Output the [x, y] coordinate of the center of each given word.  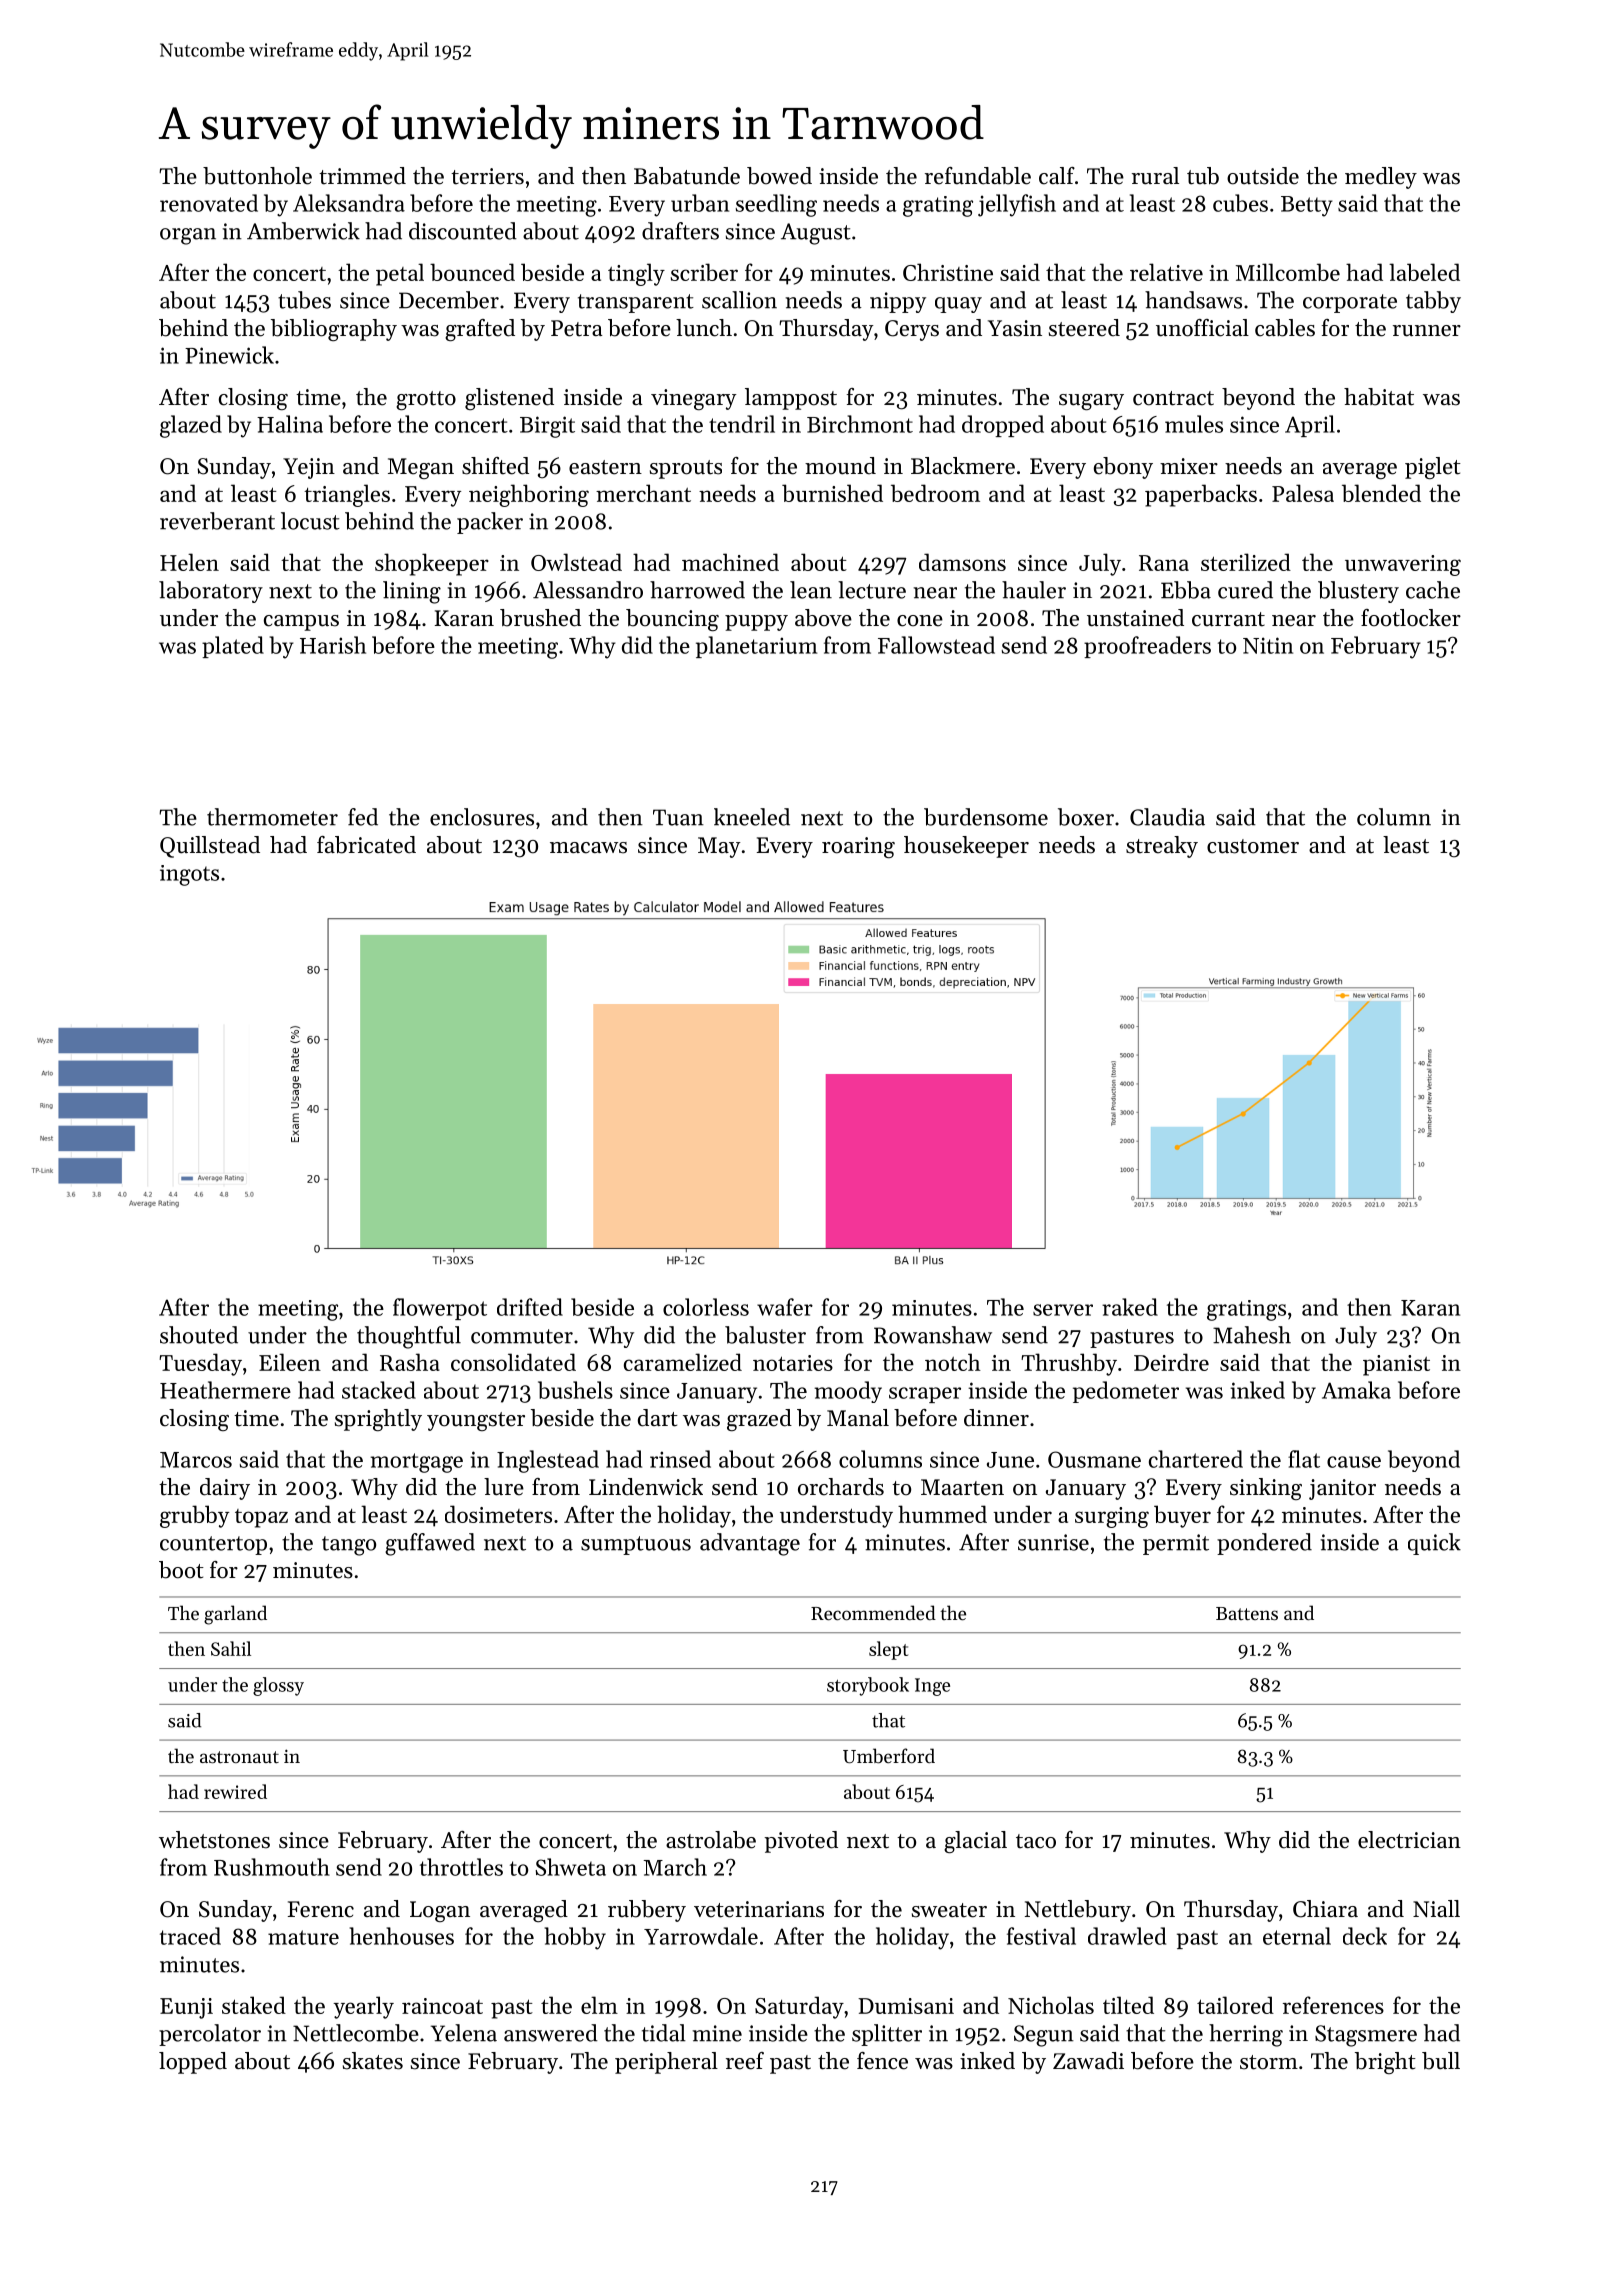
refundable [978, 176]
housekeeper [966, 847]
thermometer [272, 817]
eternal [1297, 1936]
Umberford [889, 1756]
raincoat [442, 2006]
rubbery [647, 1911]
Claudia [1167, 817]
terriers [487, 176]
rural [1155, 176]
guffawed [430, 1544]
